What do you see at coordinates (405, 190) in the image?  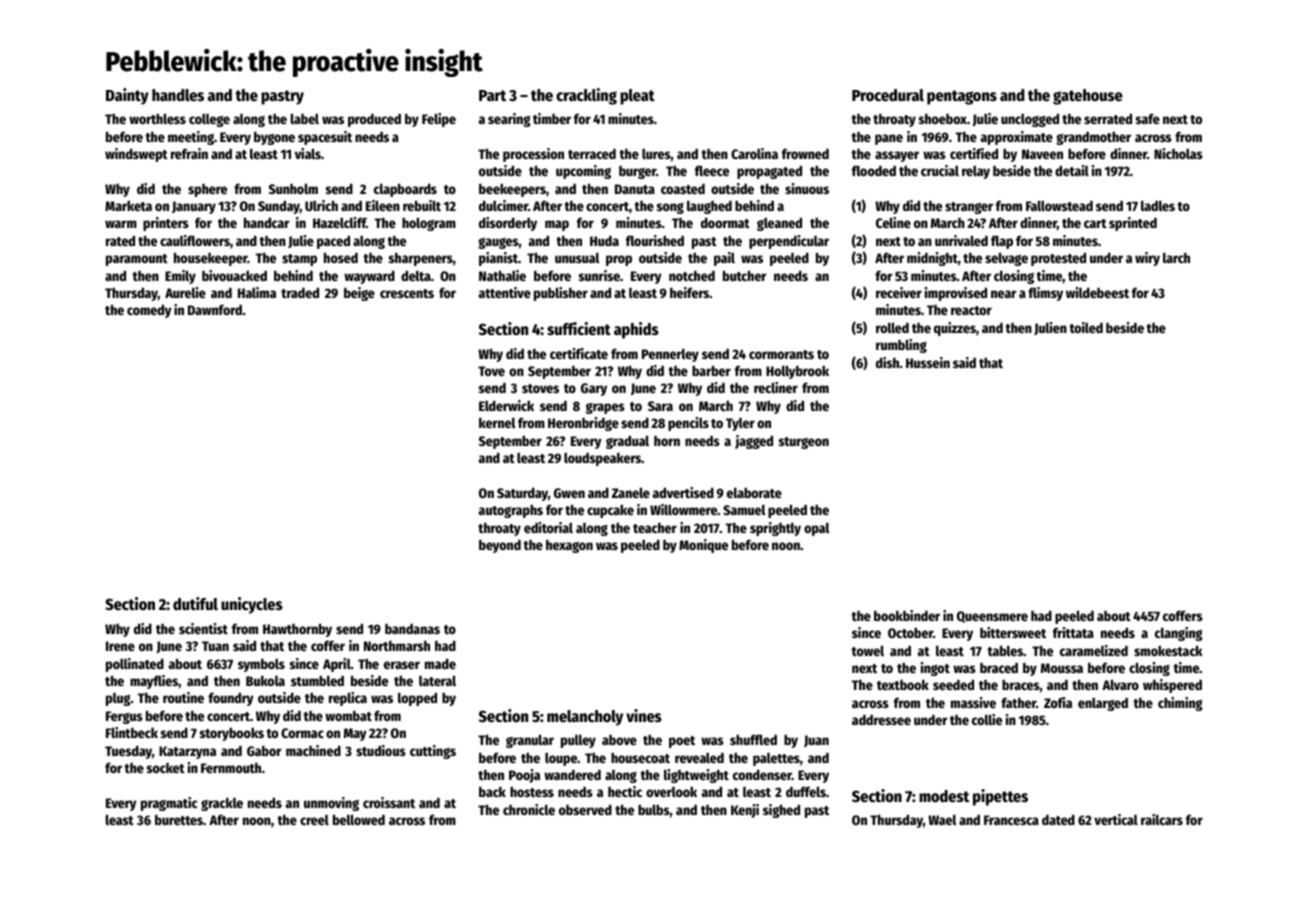 I see `clapboards` at bounding box center [405, 190].
